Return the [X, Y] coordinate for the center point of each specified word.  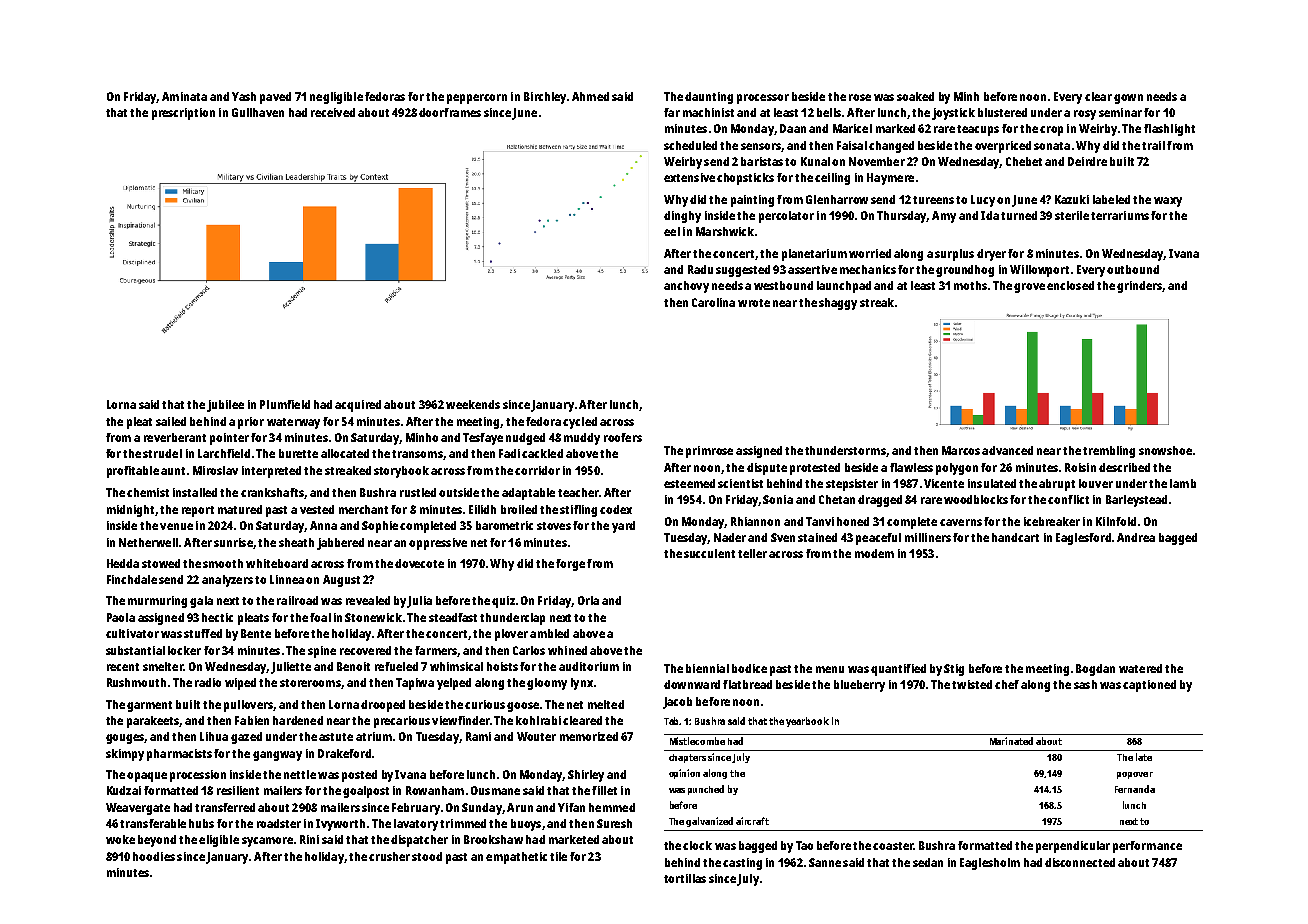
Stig [954, 670]
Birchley [545, 98]
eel [672, 231]
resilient [238, 790]
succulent [709, 553]
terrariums [1120, 215]
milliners [928, 537]
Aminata [184, 96]
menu [830, 669]
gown [1128, 99]
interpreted [271, 472]
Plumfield [285, 404]
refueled [396, 666]
